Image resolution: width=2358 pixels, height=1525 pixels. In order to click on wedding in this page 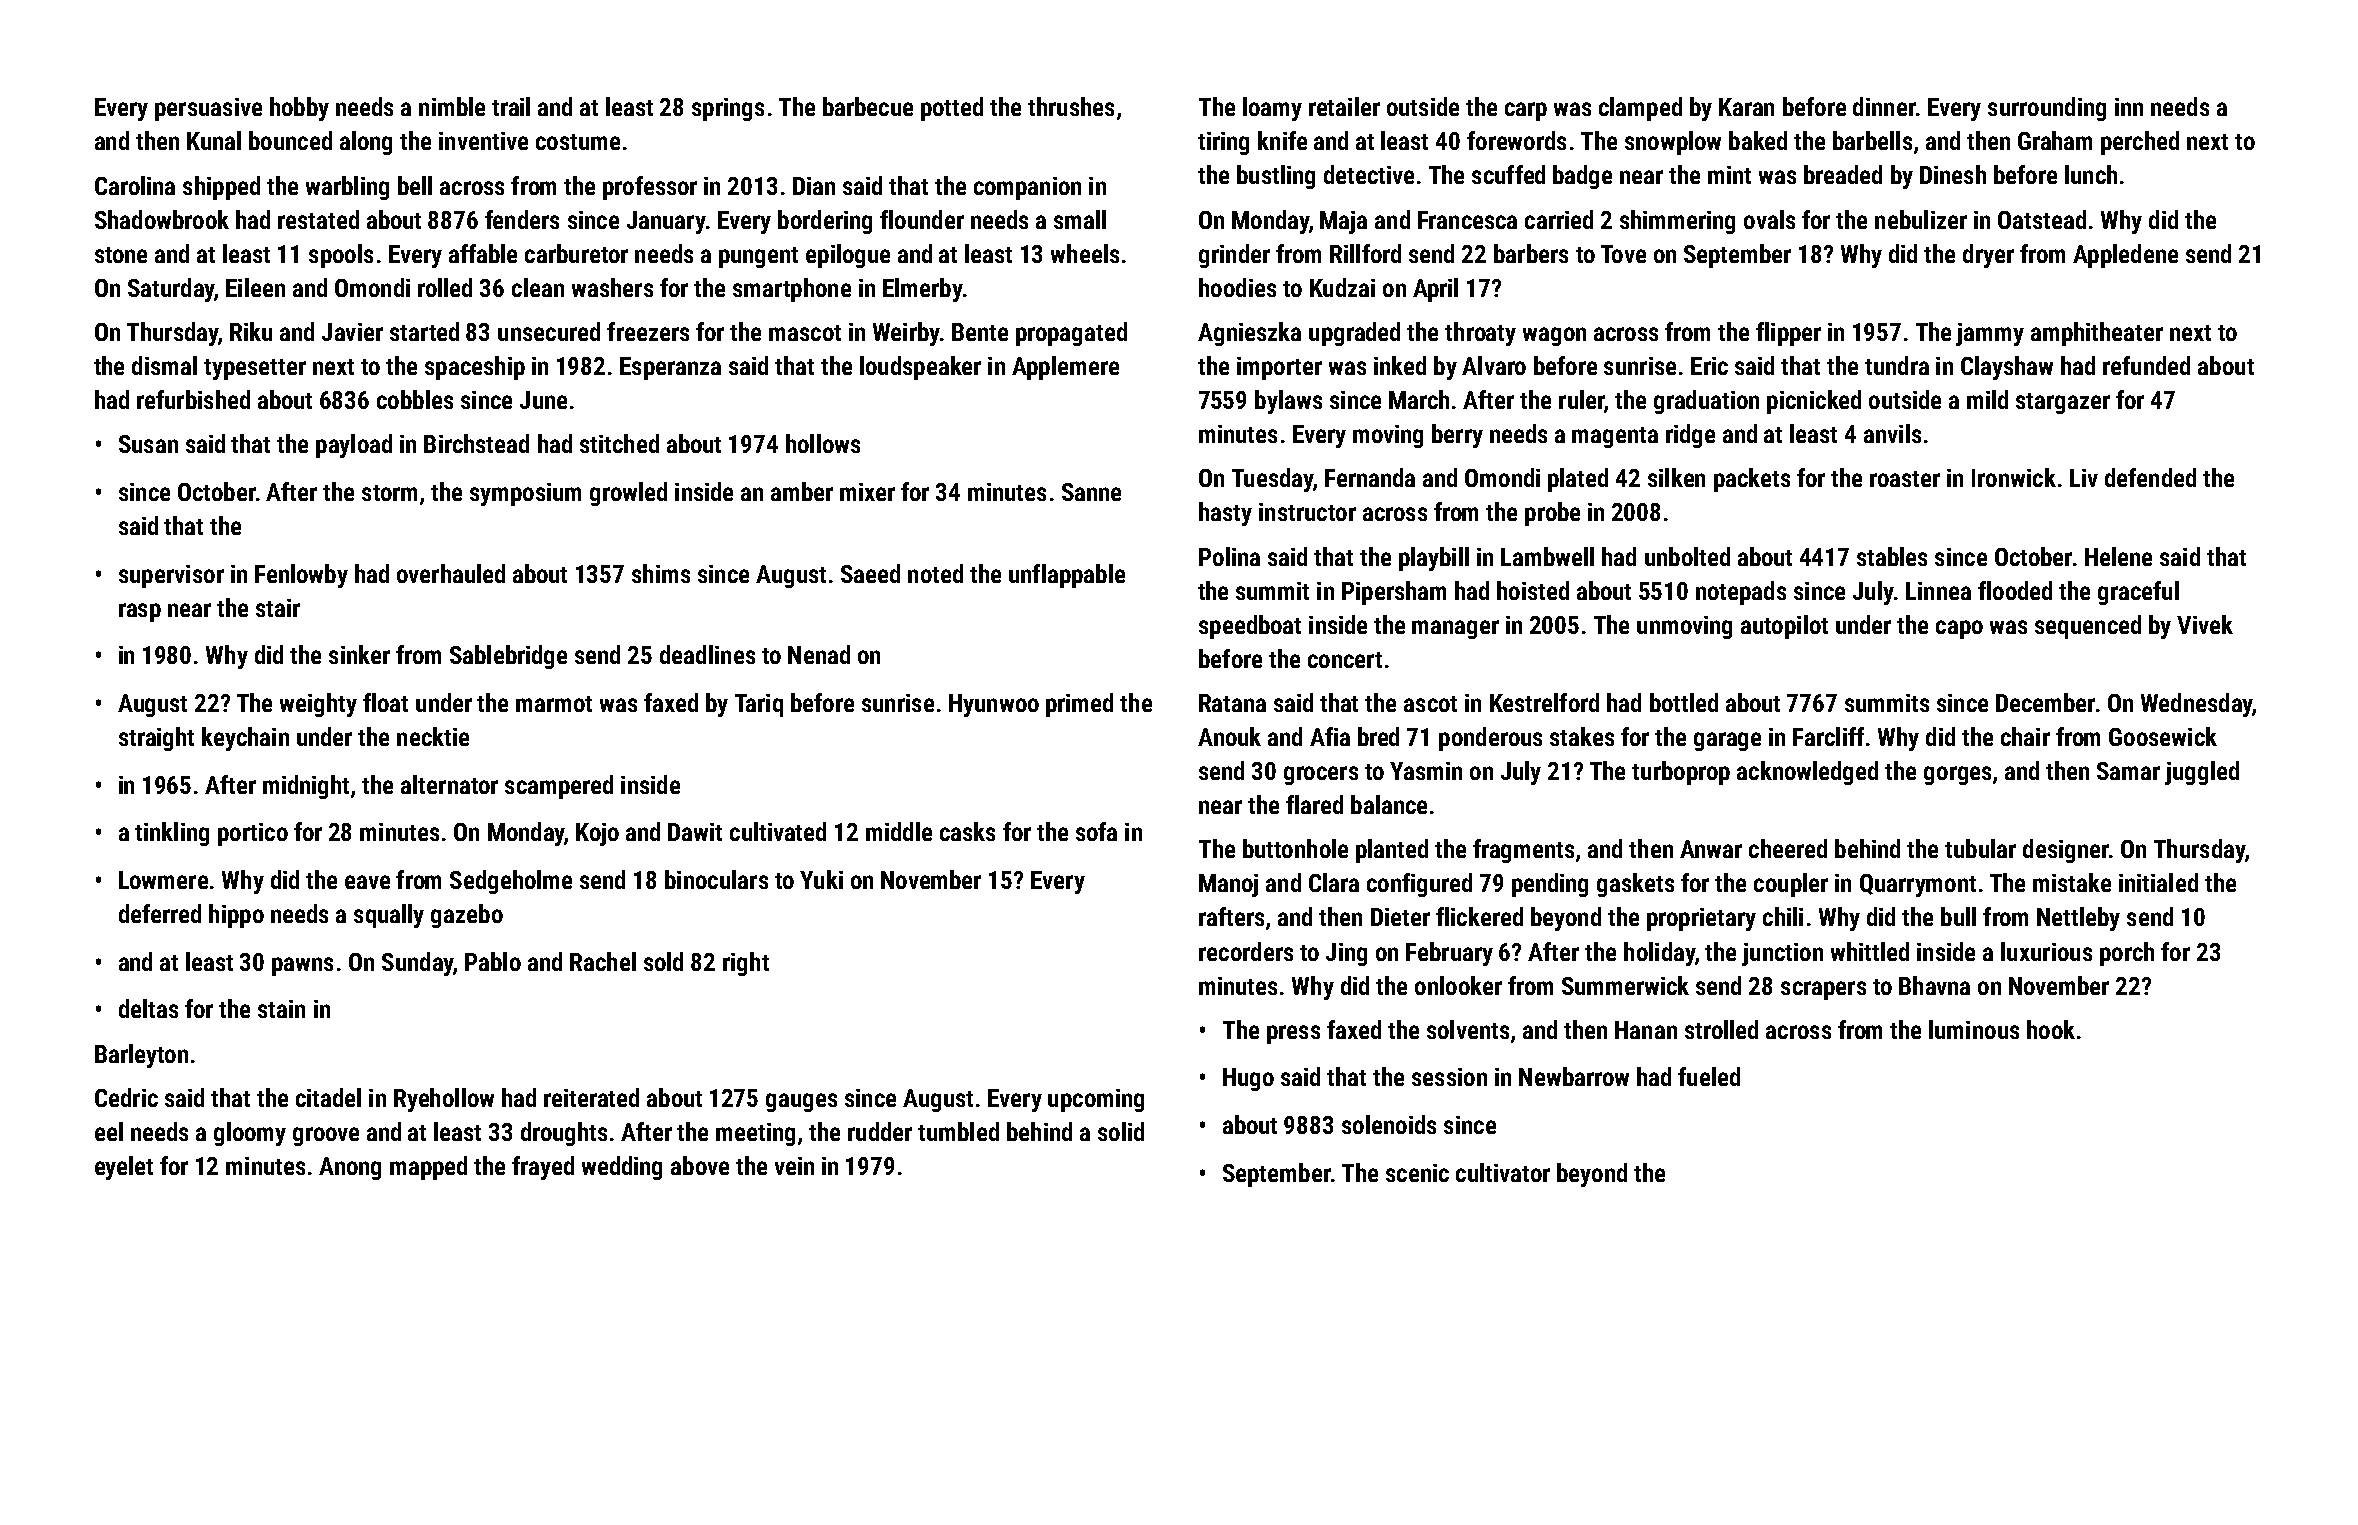, I will do `click(622, 1168)`.
